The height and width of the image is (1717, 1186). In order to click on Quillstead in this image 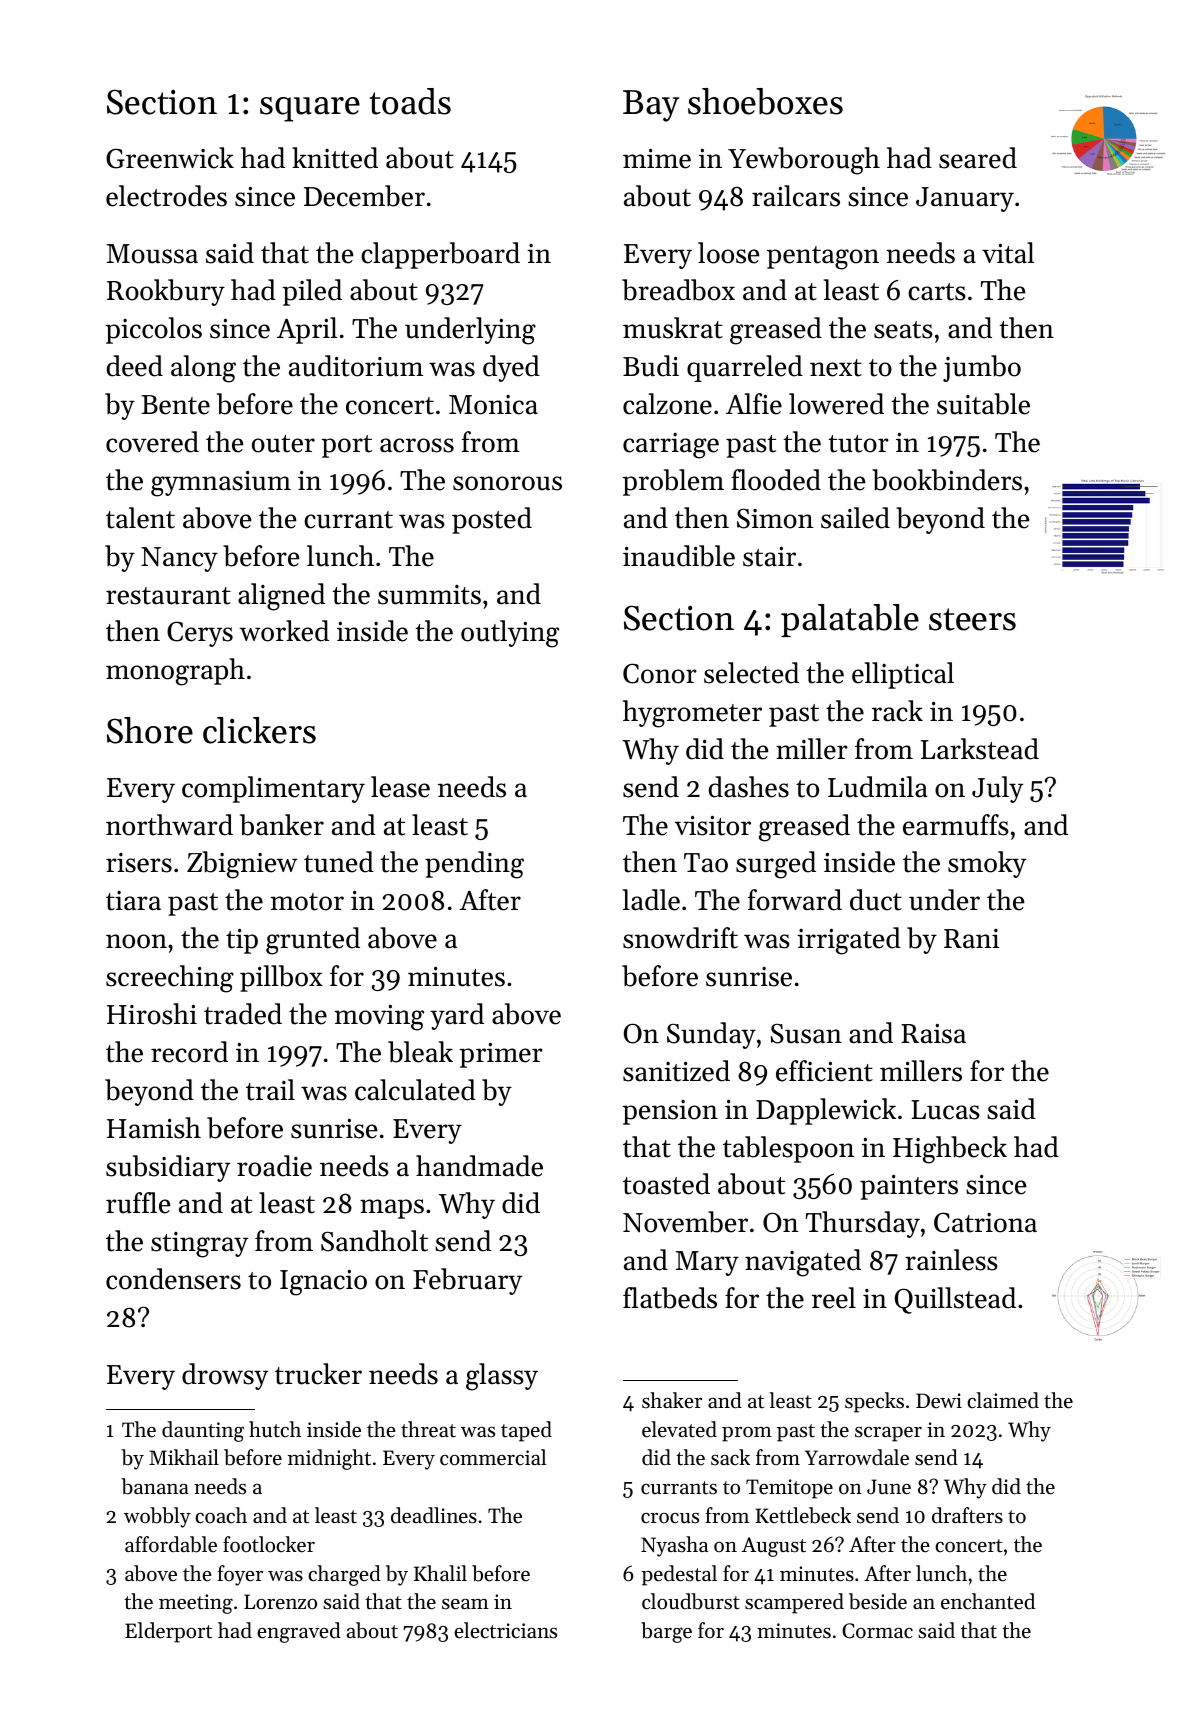, I will do `click(955, 1300)`.
